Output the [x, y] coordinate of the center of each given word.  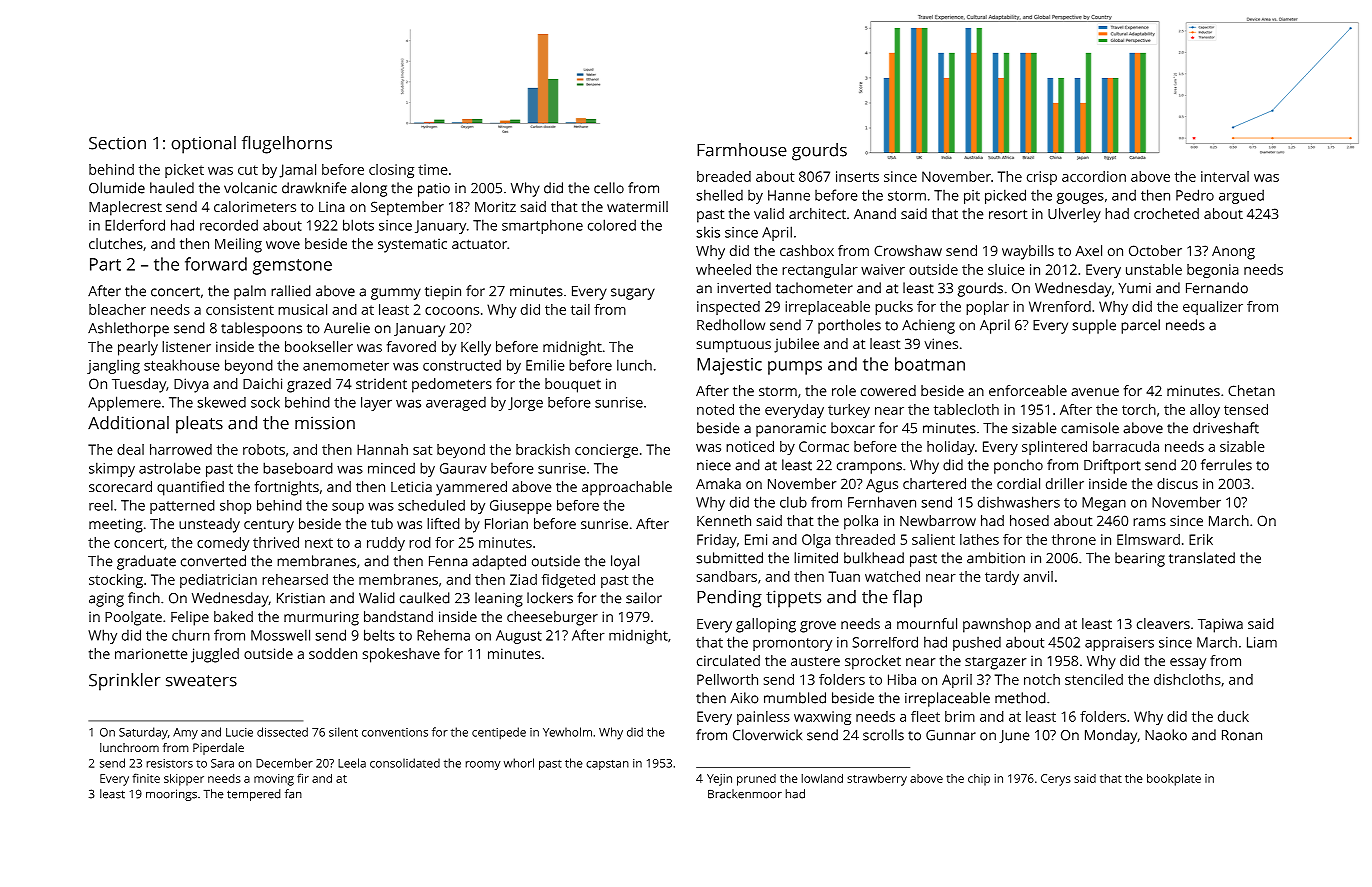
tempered [253, 795]
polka [861, 522]
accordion [1094, 176]
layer [376, 404]
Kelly [476, 348]
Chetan [1251, 390]
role [844, 390]
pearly [138, 348]
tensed [1246, 409]
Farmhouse [742, 150]
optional [203, 145]
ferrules [1226, 465]
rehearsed [295, 579]
